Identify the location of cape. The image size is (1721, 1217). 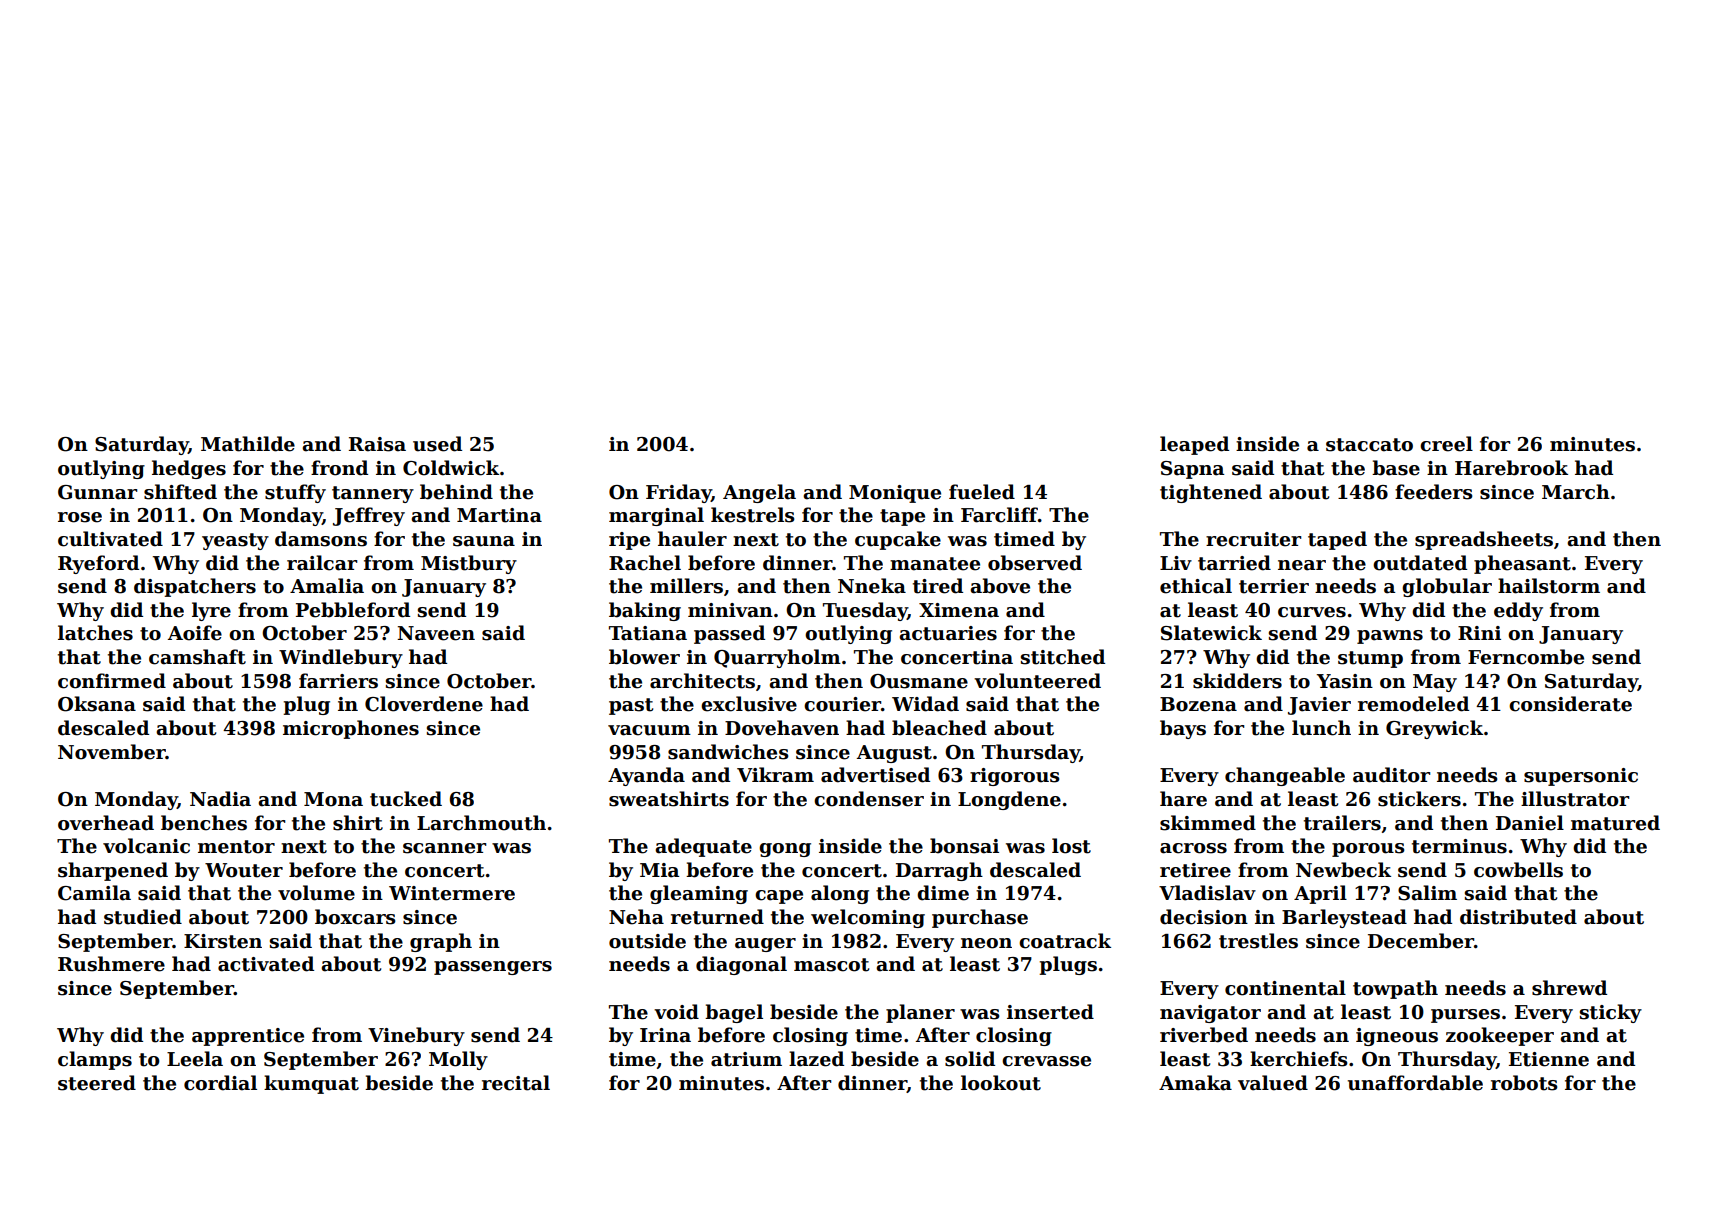
(779, 897).
